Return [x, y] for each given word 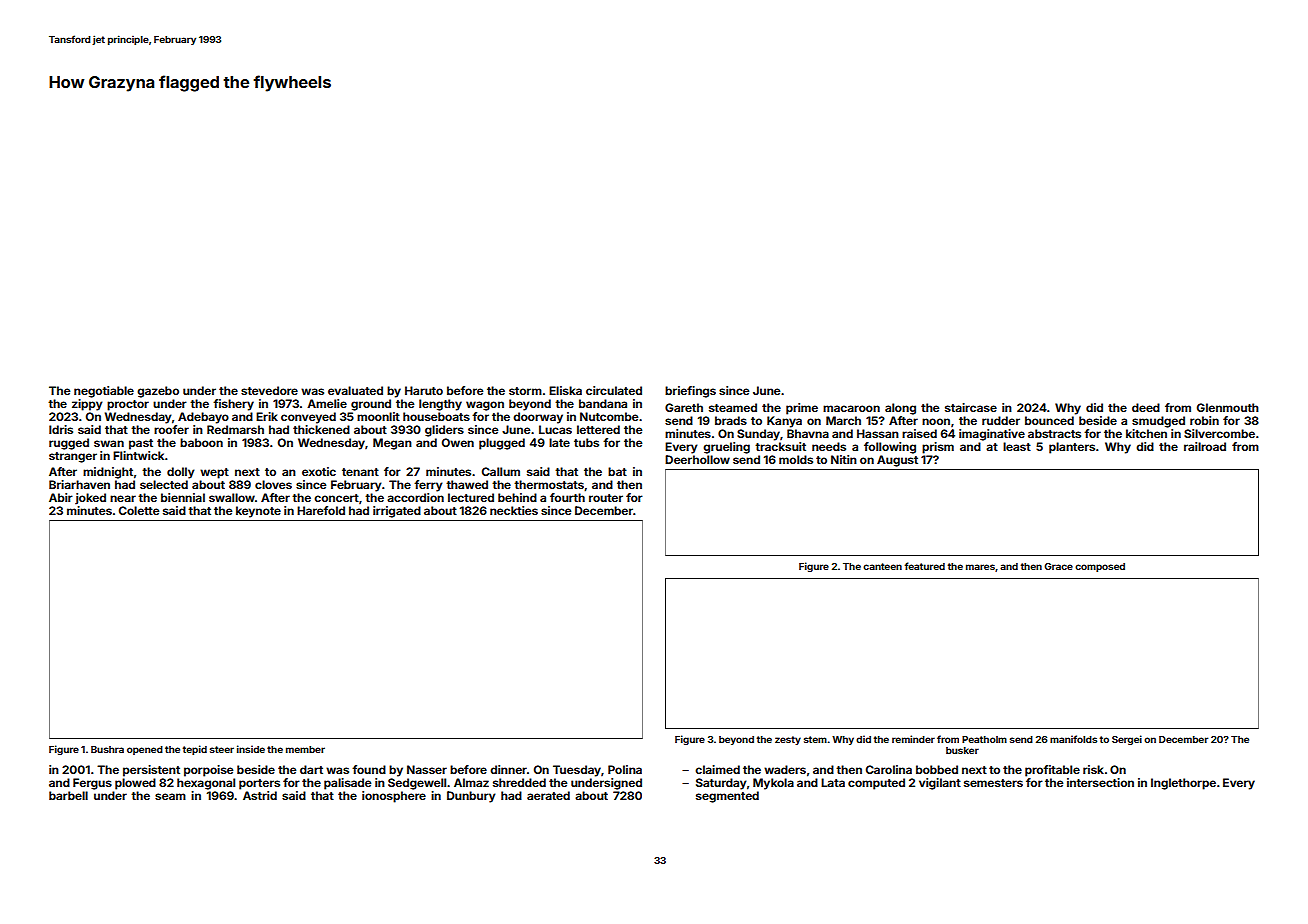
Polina [625, 769]
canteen [882, 566]
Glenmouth [1228, 407]
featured [925, 566]
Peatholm [984, 739]
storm [525, 391]
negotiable [104, 392]
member [305, 749]
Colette [139, 510]
